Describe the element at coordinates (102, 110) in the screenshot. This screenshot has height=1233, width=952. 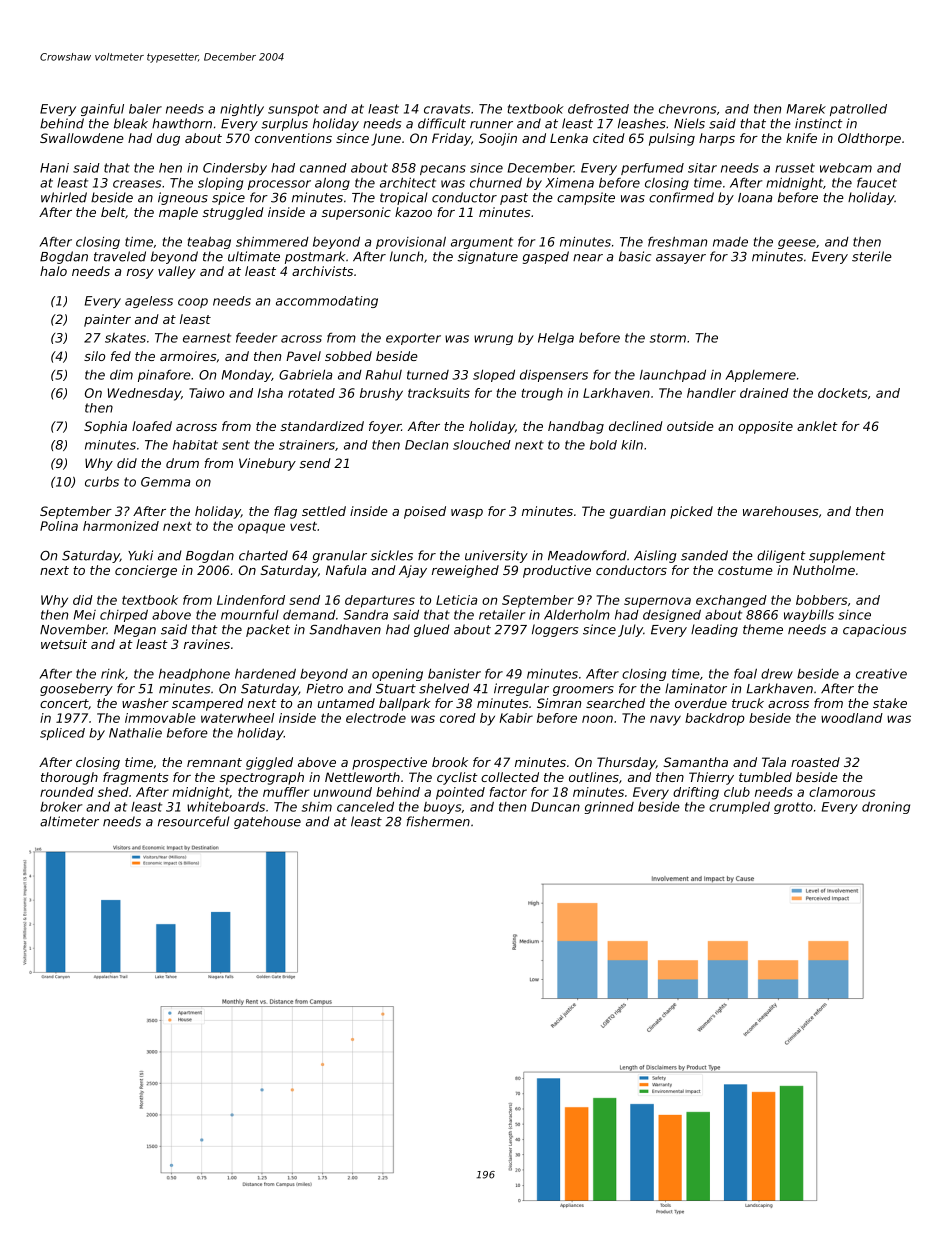
I see `gainful` at that location.
